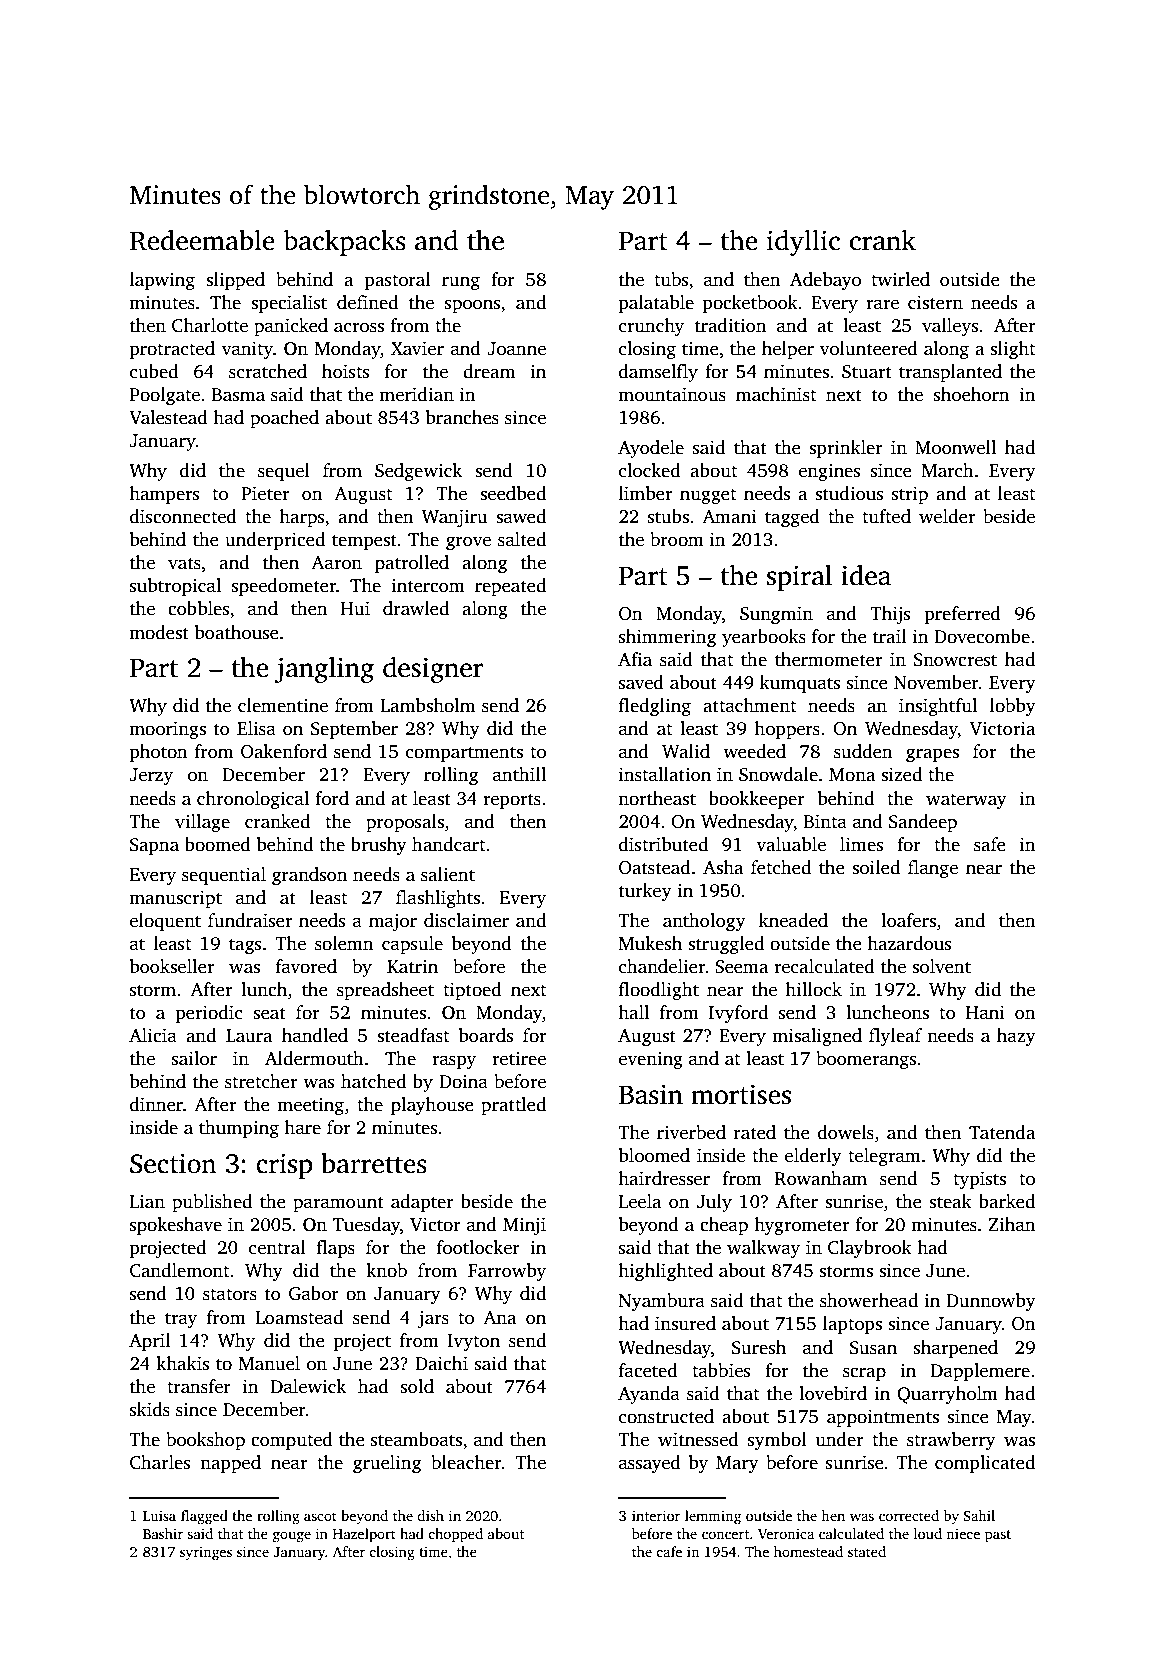 The image size is (1165, 1654). What do you see at coordinates (948, 470) in the image?
I see `March` at bounding box center [948, 470].
